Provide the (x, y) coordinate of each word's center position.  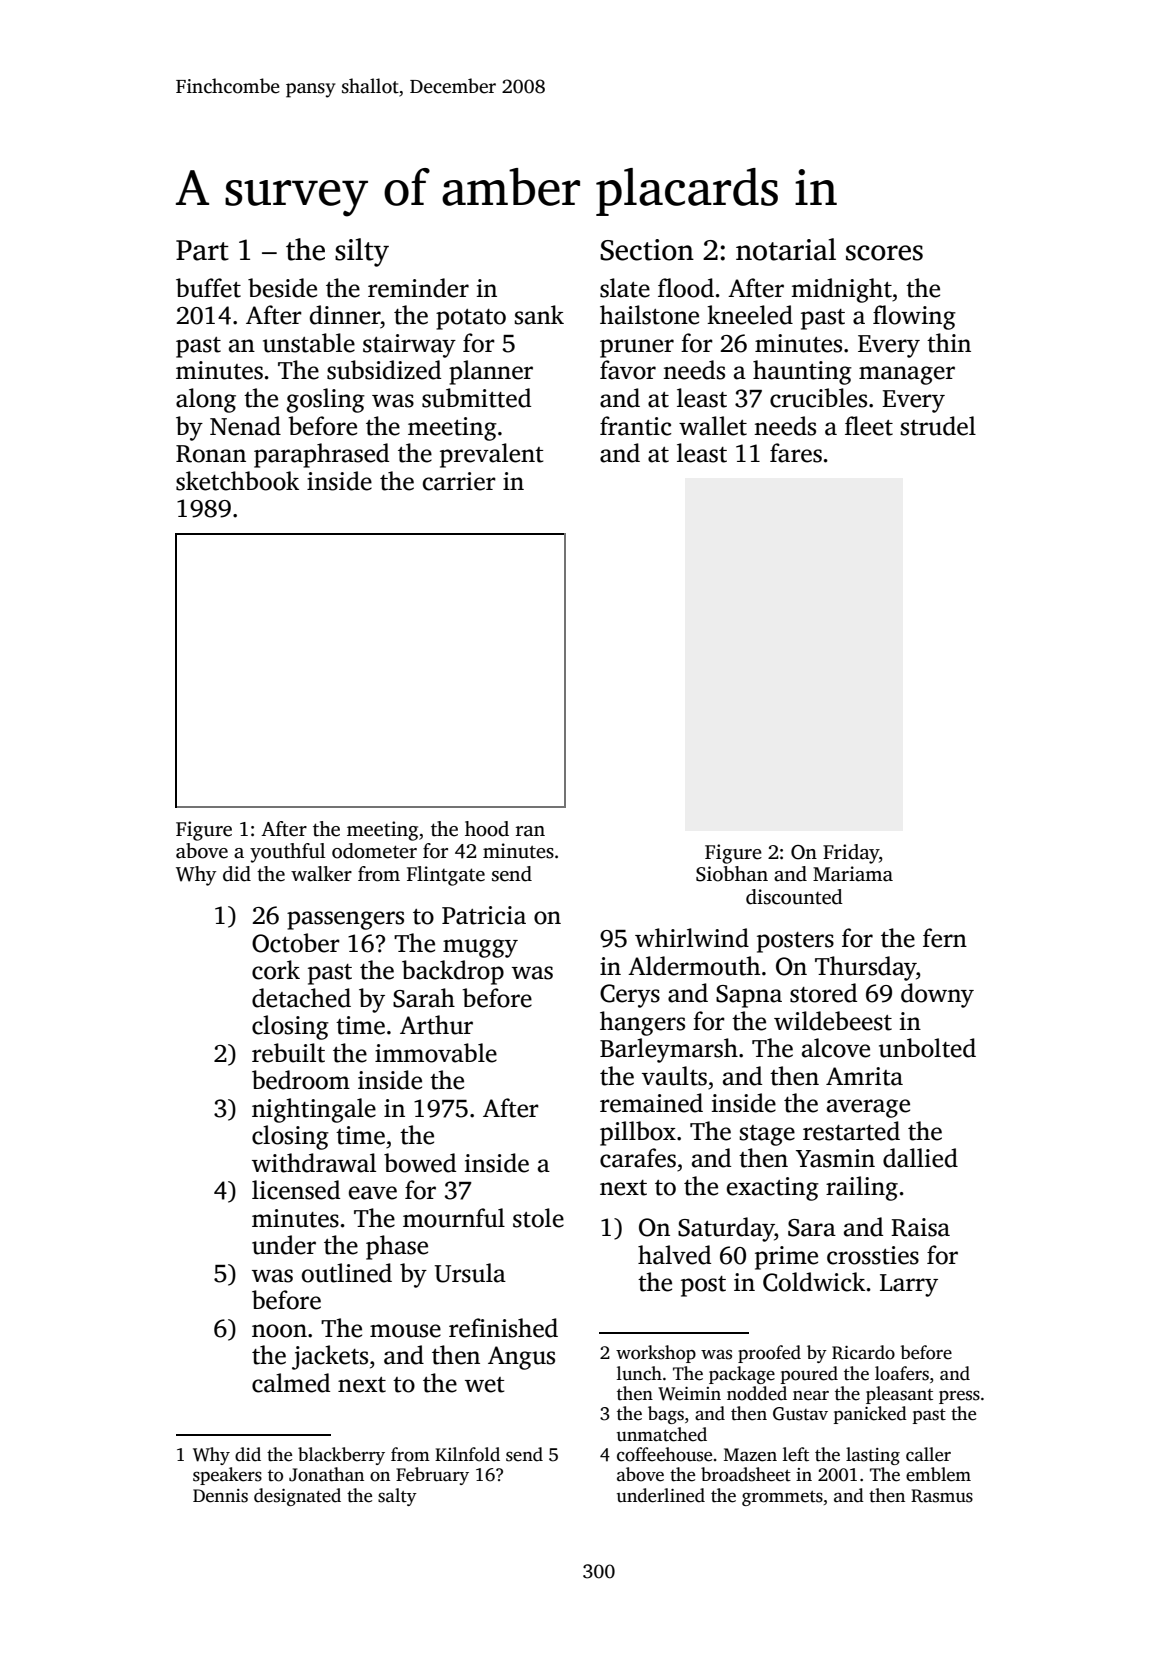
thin (949, 343)
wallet (713, 426)
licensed (296, 1190)
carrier (459, 481)
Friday (851, 854)
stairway (409, 346)
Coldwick (814, 1282)
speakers (227, 1476)
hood (487, 829)
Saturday (726, 1229)
